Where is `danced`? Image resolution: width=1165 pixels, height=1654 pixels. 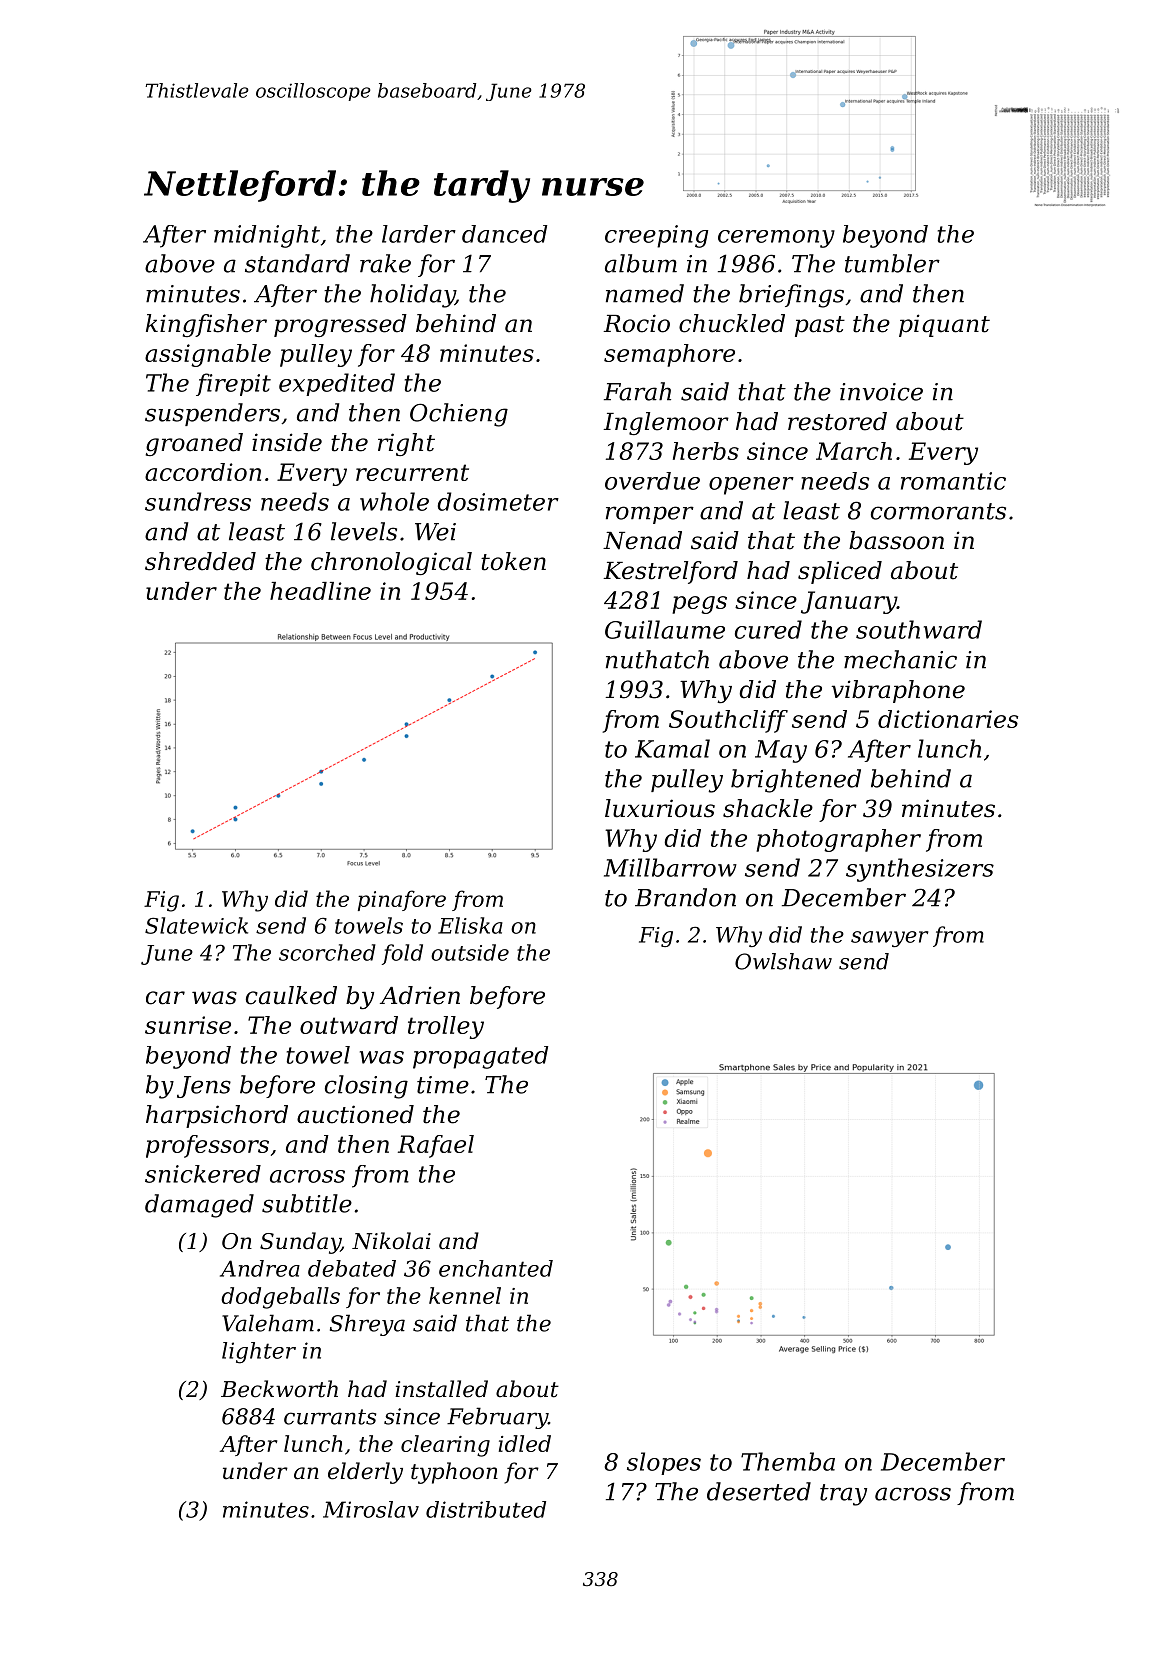
danced is located at coordinates (504, 234).
